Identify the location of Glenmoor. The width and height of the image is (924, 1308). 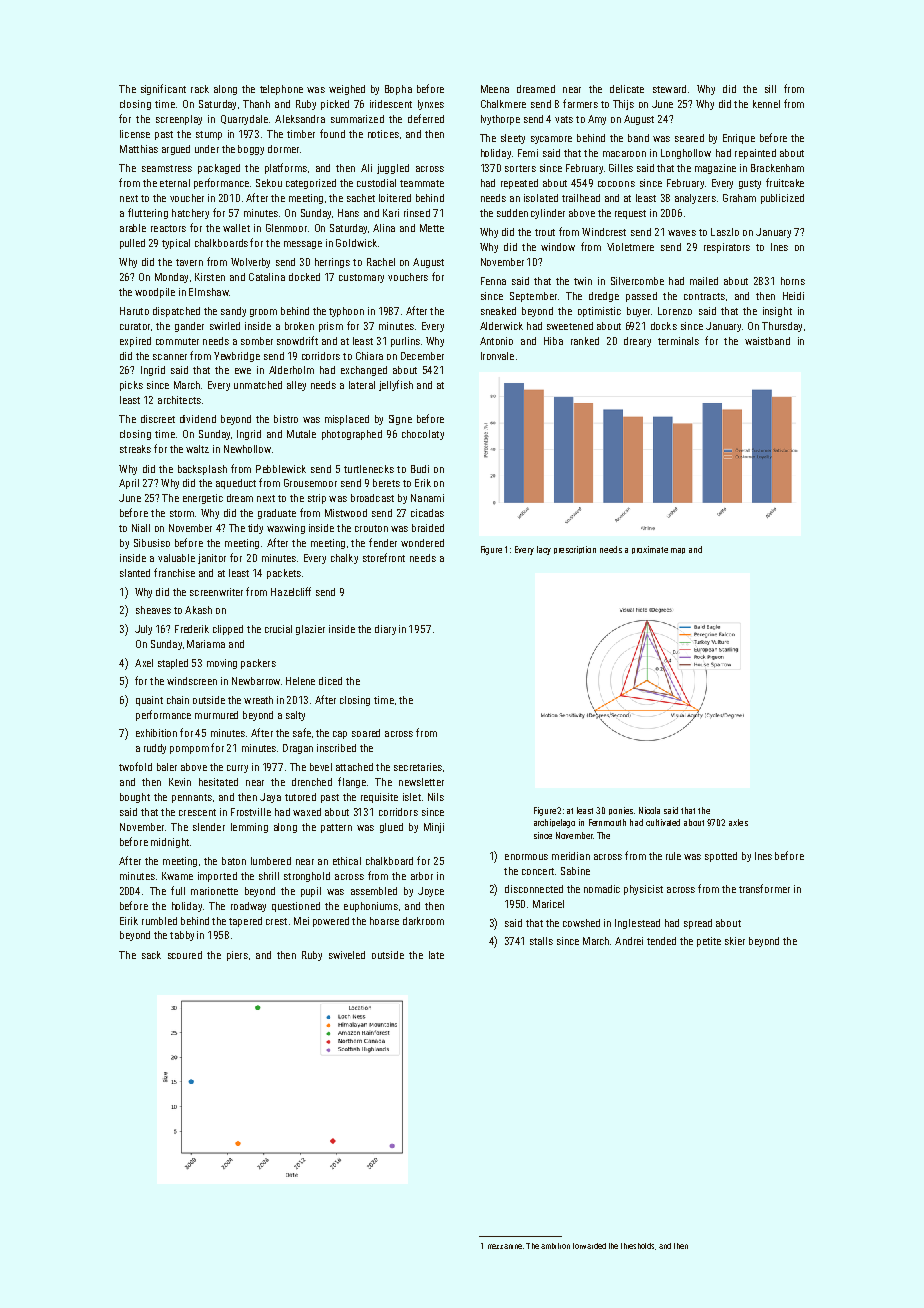
(286, 228).
